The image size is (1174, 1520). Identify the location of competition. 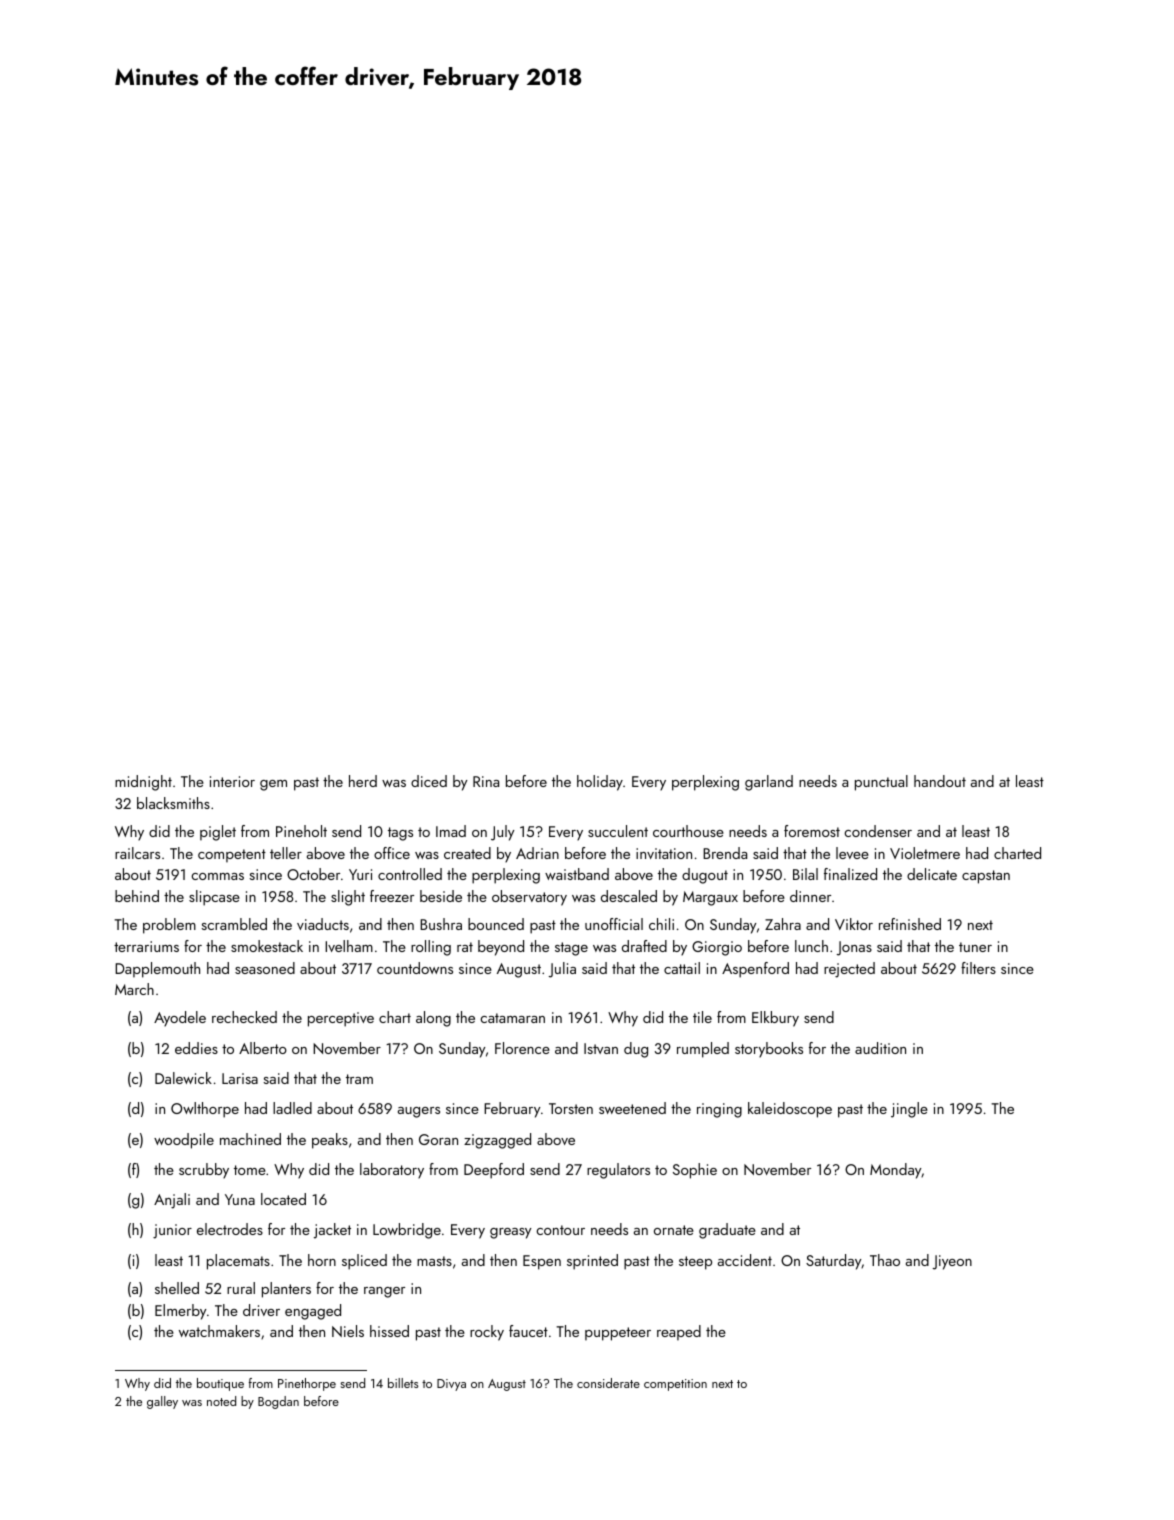
(675, 1385).
